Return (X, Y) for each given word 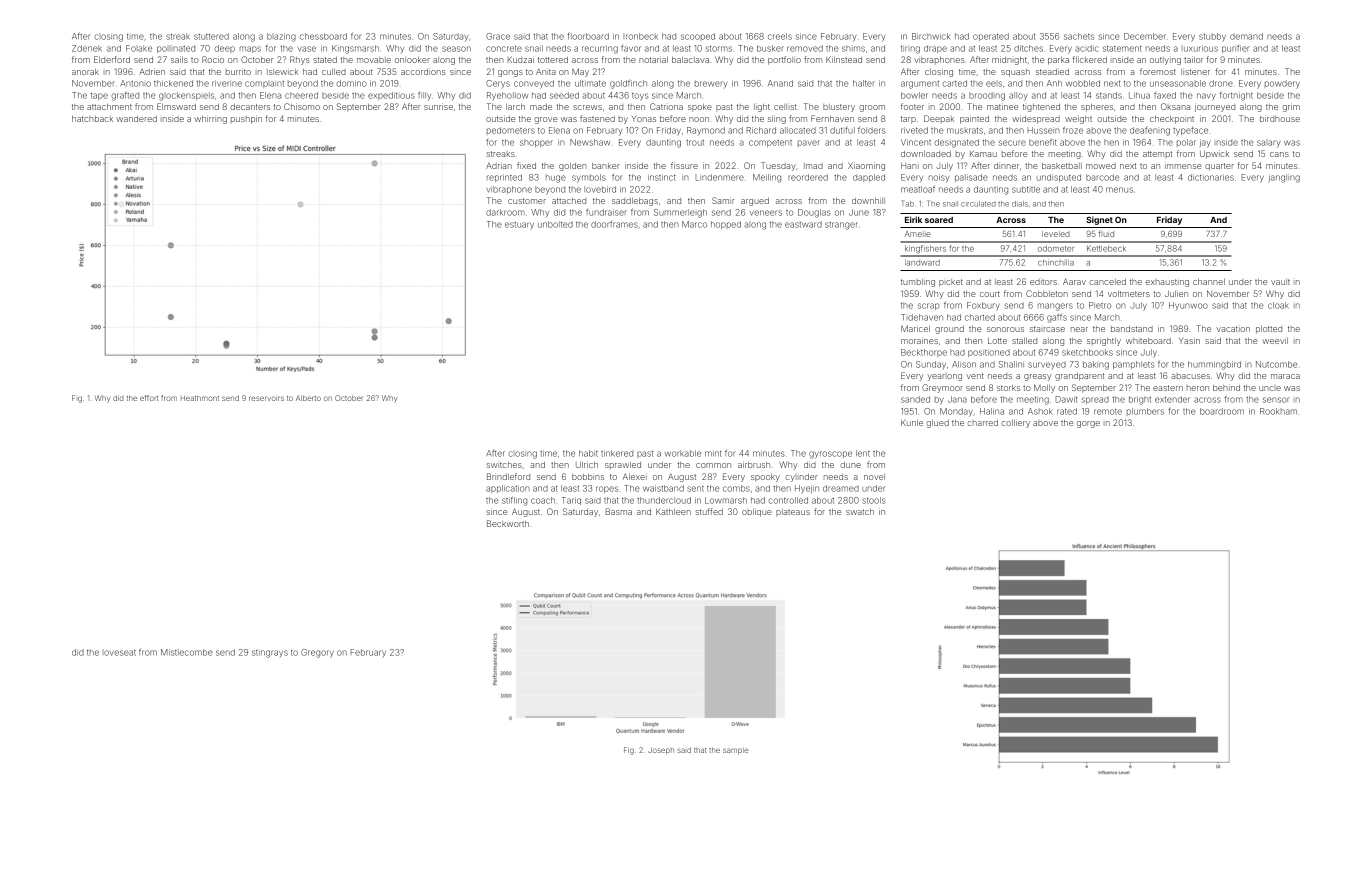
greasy (1037, 377)
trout (695, 143)
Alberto (308, 398)
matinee (1002, 106)
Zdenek (87, 48)
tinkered (617, 453)
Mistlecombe (187, 652)
